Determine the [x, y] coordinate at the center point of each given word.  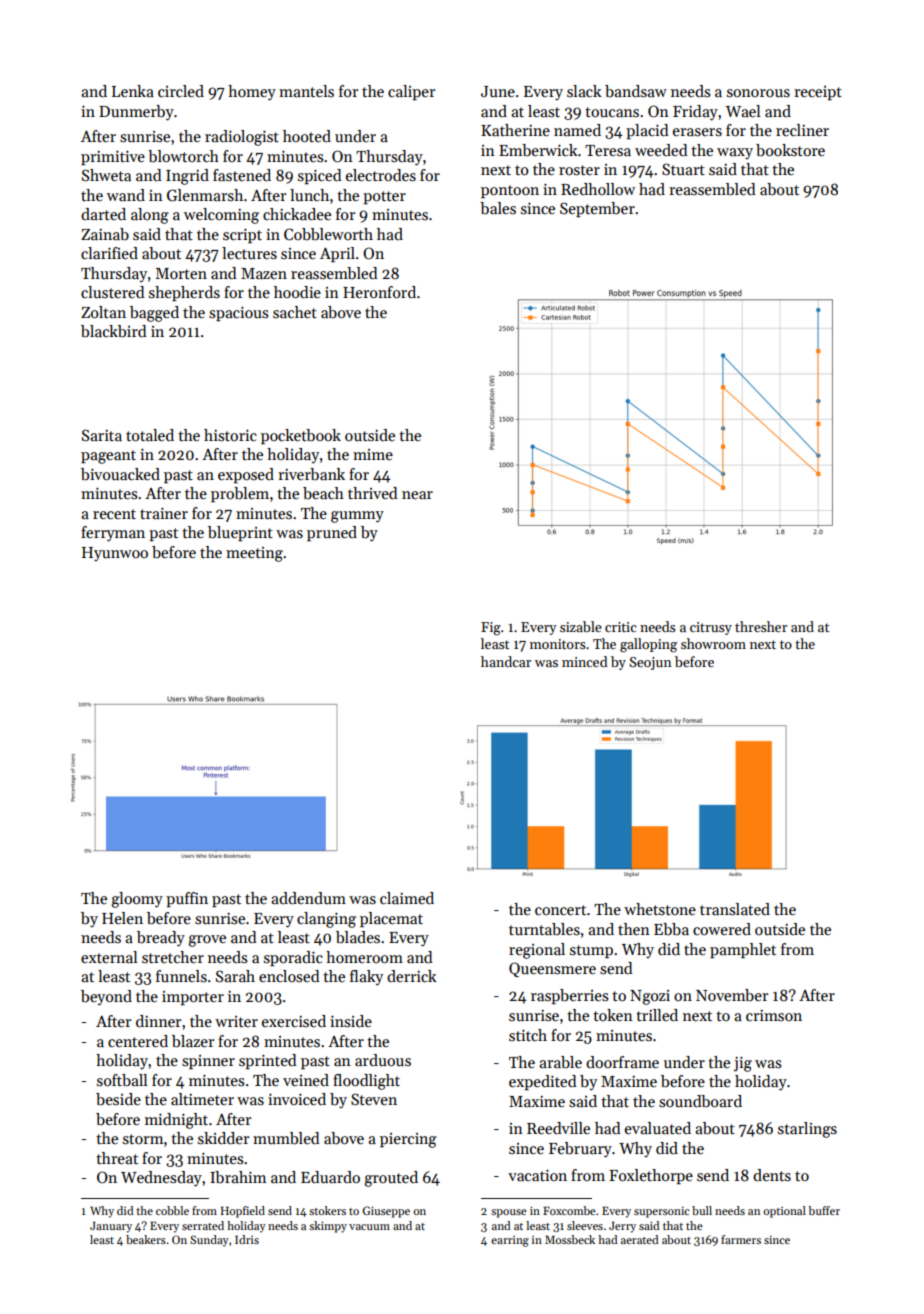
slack [584, 91]
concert [560, 910]
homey [252, 93]
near [417, 495]
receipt [818, 93]
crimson [774, 1016]
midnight [176, 1121]
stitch [528, 1035]
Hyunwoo [115, 554]
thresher [761, 626]
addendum [308, 898]
